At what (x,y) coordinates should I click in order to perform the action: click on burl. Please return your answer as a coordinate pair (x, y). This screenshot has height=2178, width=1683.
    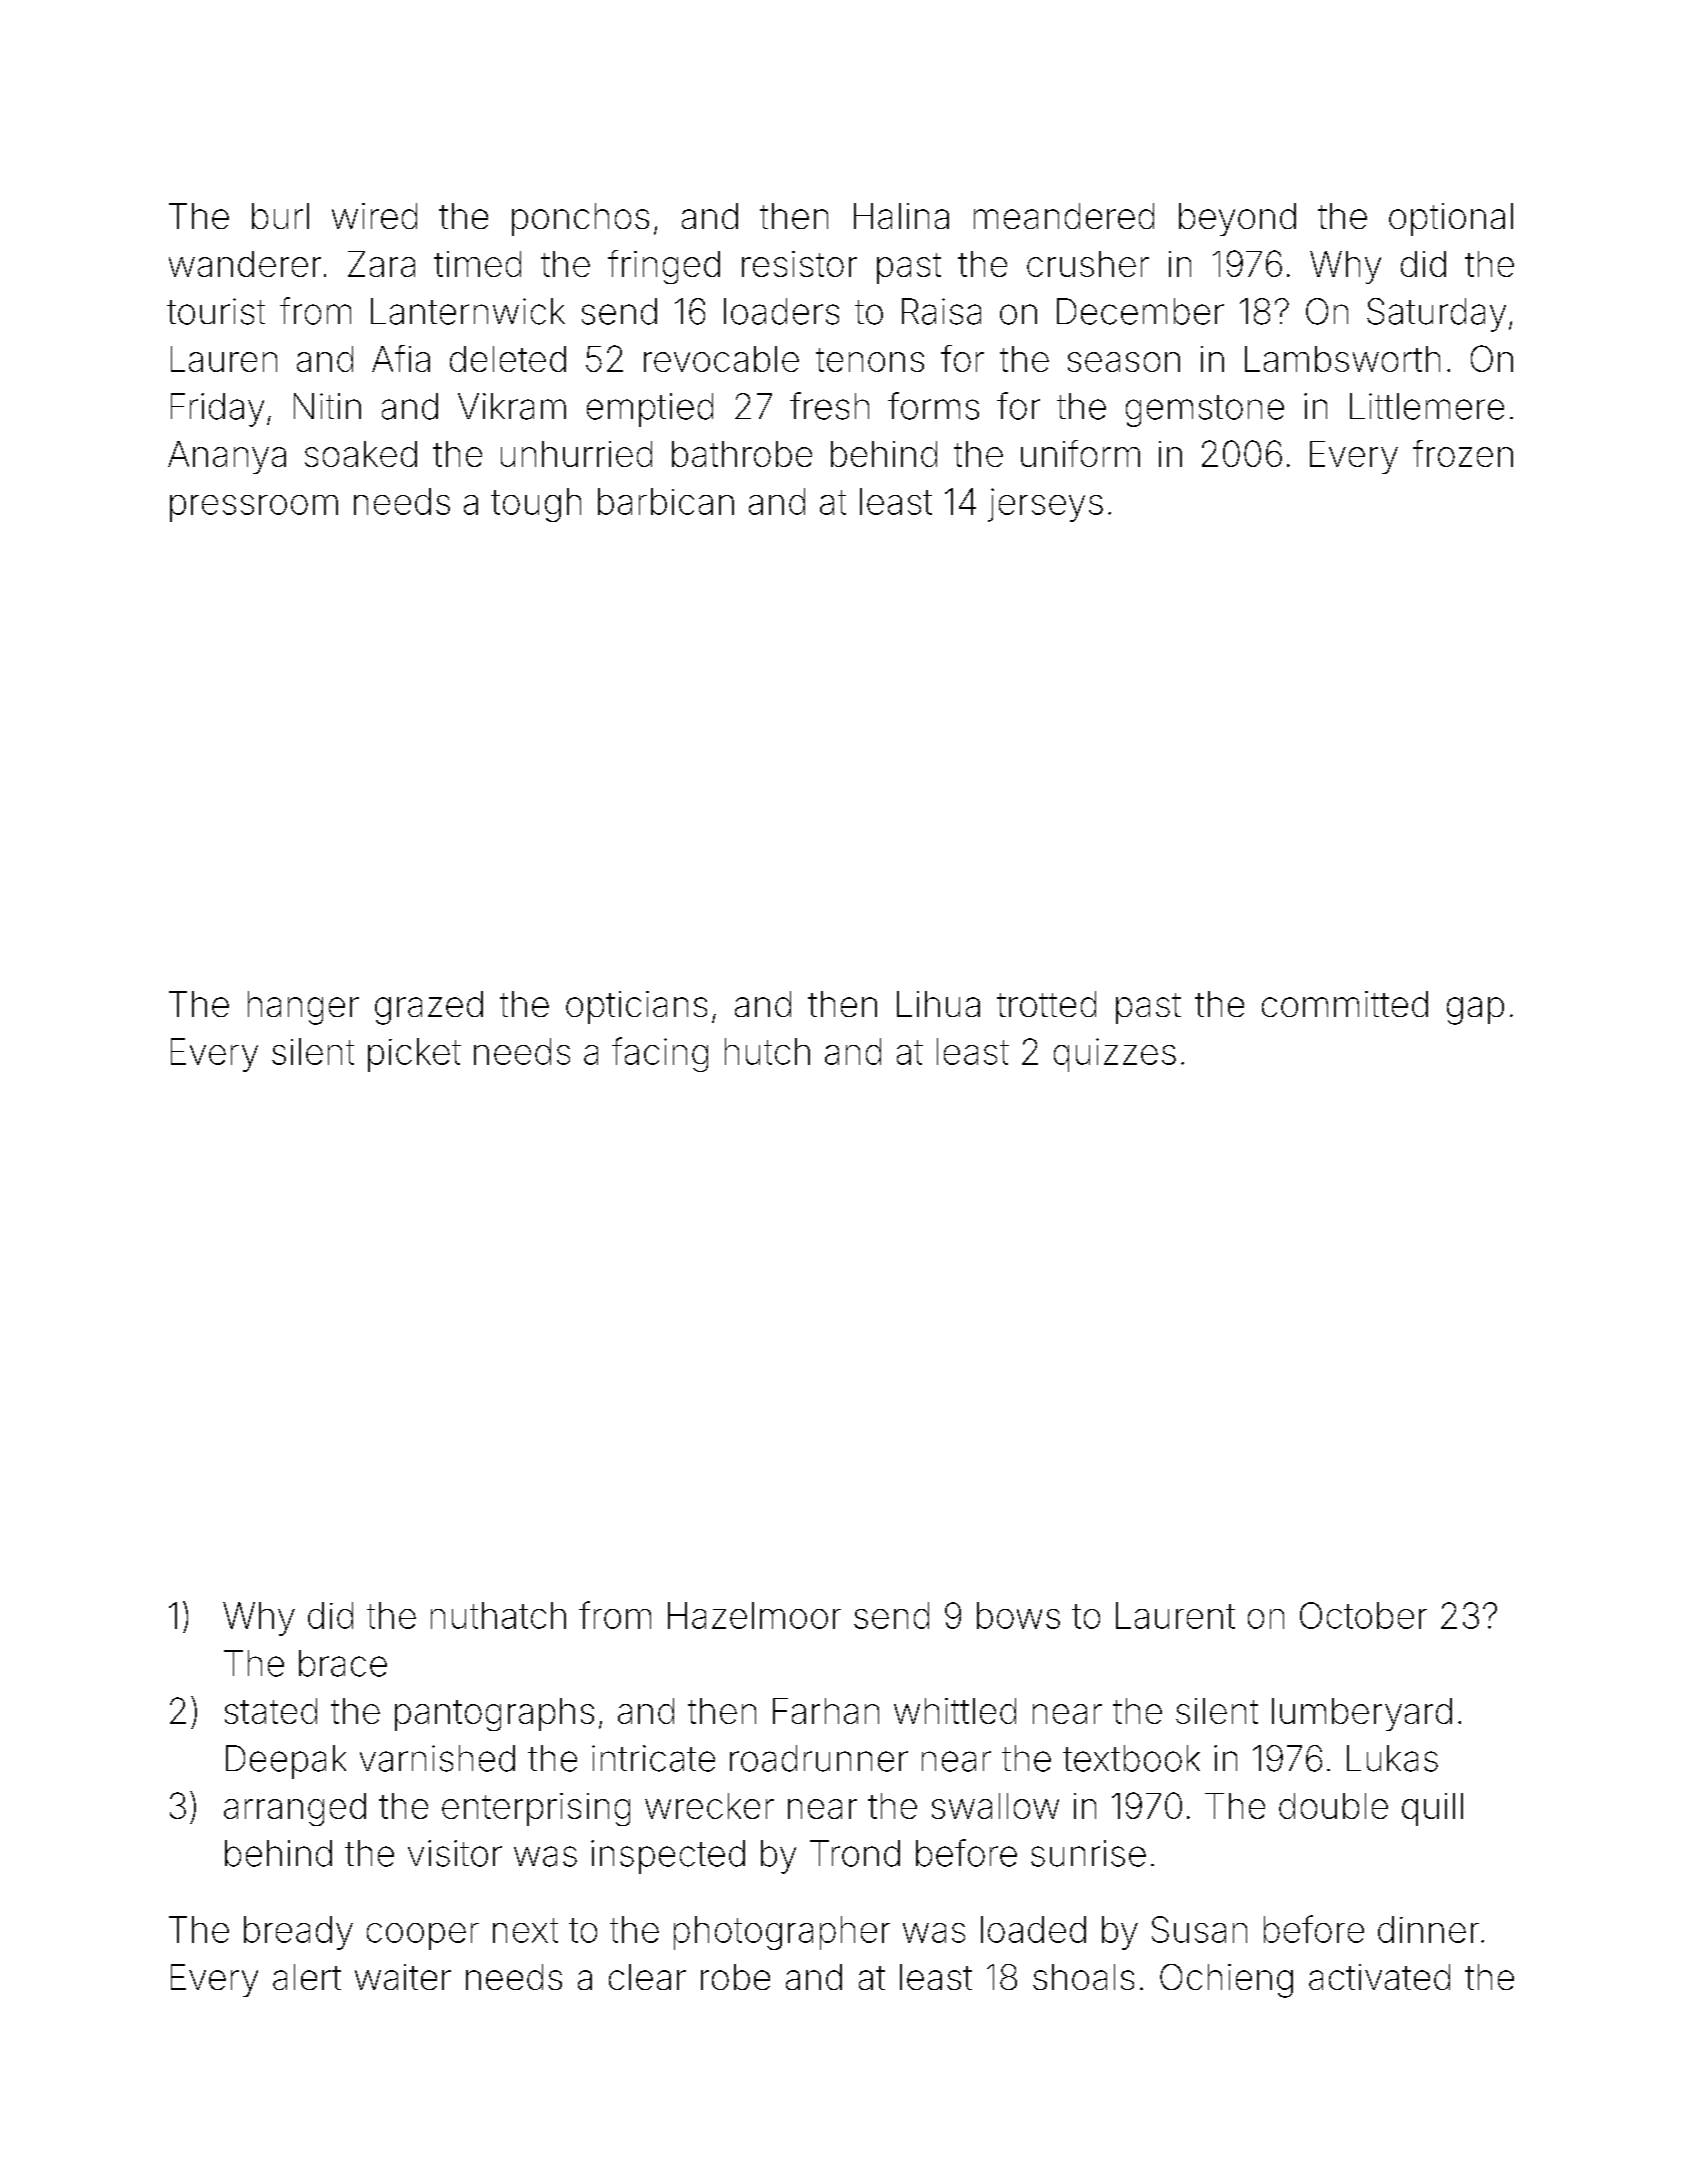
    Looking at the image, I should click on (280, 216).
